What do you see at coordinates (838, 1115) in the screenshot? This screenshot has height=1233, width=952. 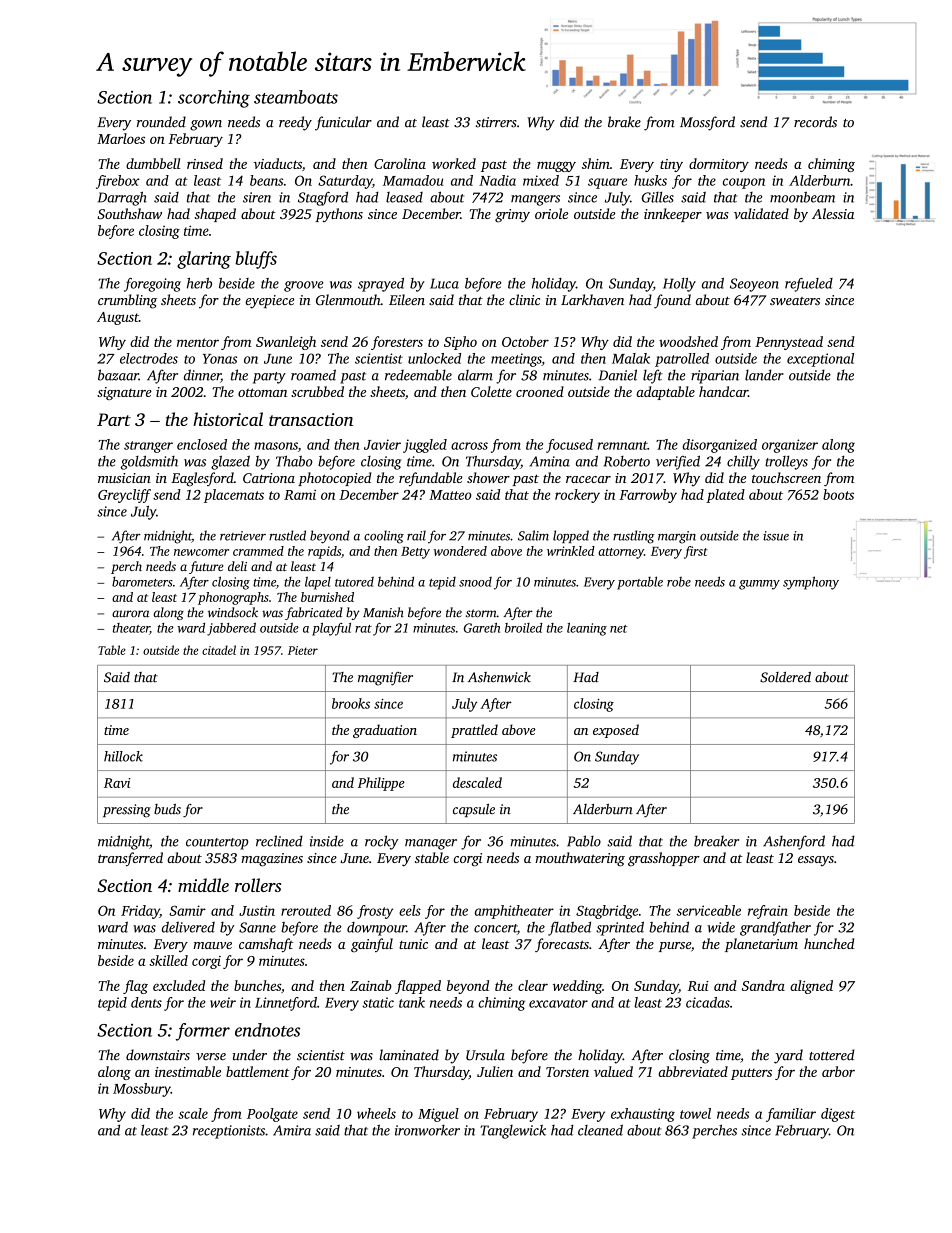 I see `digest` at bounding box center [838, 1115].
